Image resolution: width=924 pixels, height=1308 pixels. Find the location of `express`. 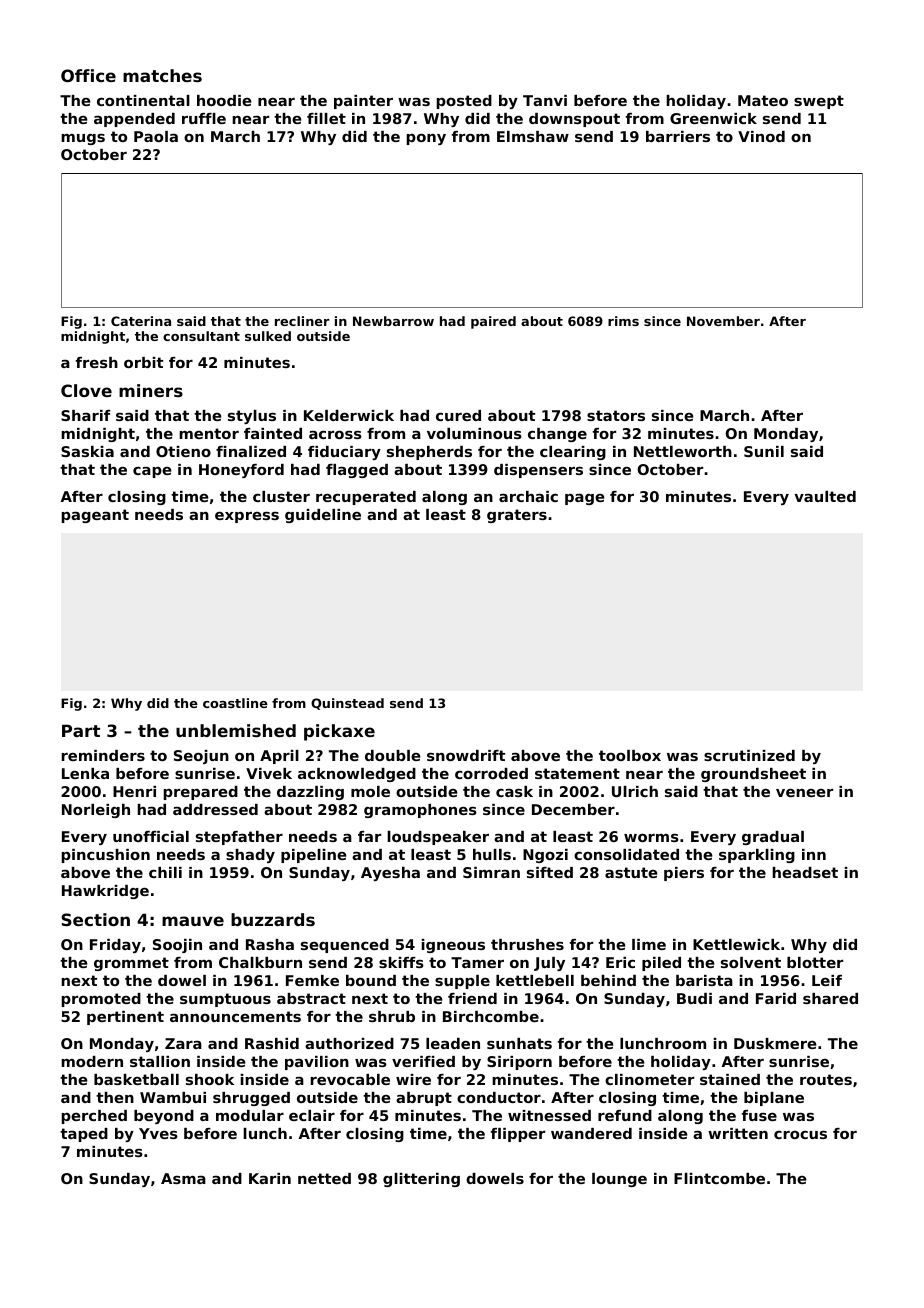

express is located at coordinates (247, 517).
